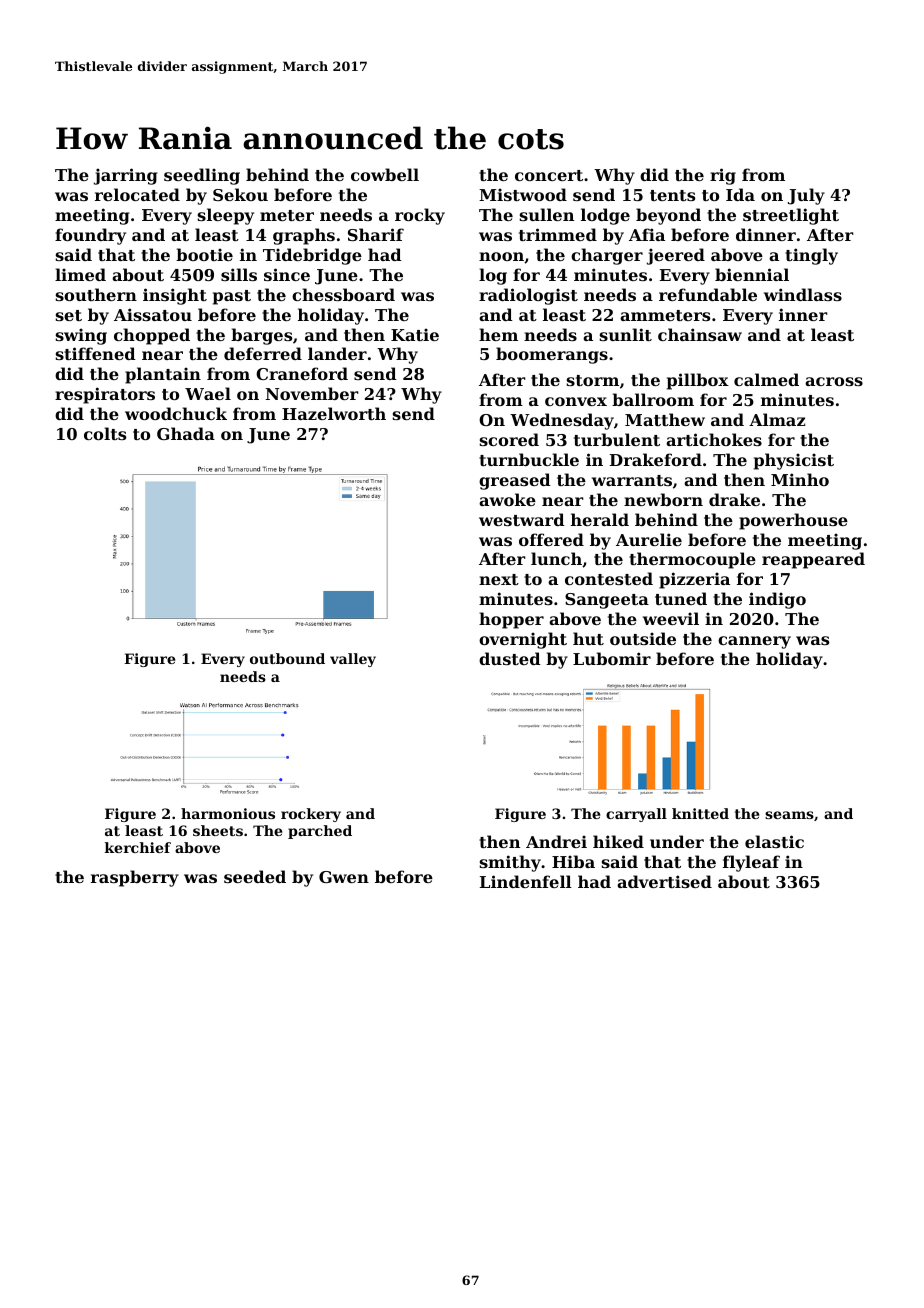  Describe the element at coordinates (385, 174) in the screenshot. I see `cowbell` at that location.
